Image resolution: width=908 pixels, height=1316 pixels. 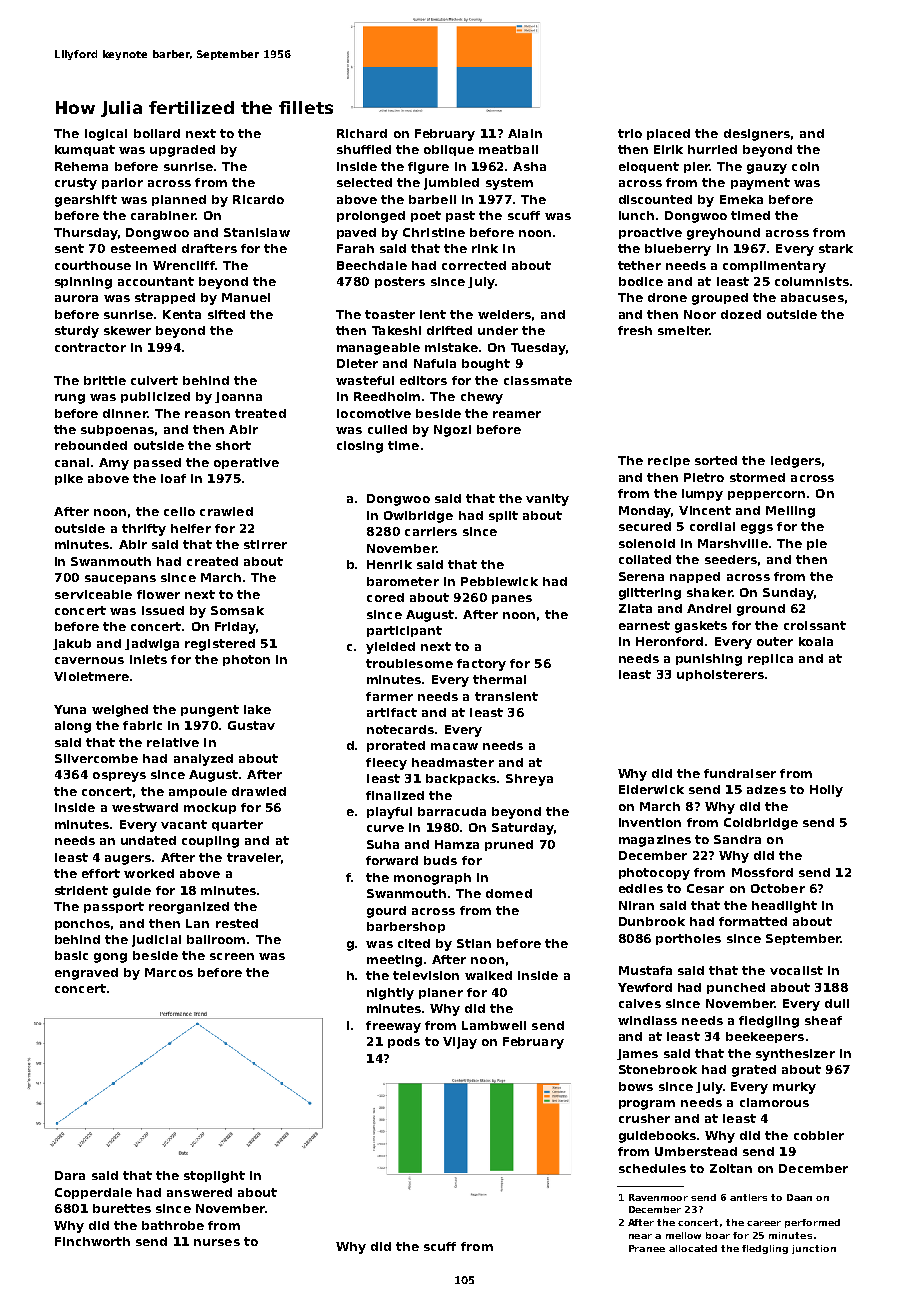 What do you see at coordinates (70, 1175) in the document?
I see `Dara` at bounding box center [70, 1175].
